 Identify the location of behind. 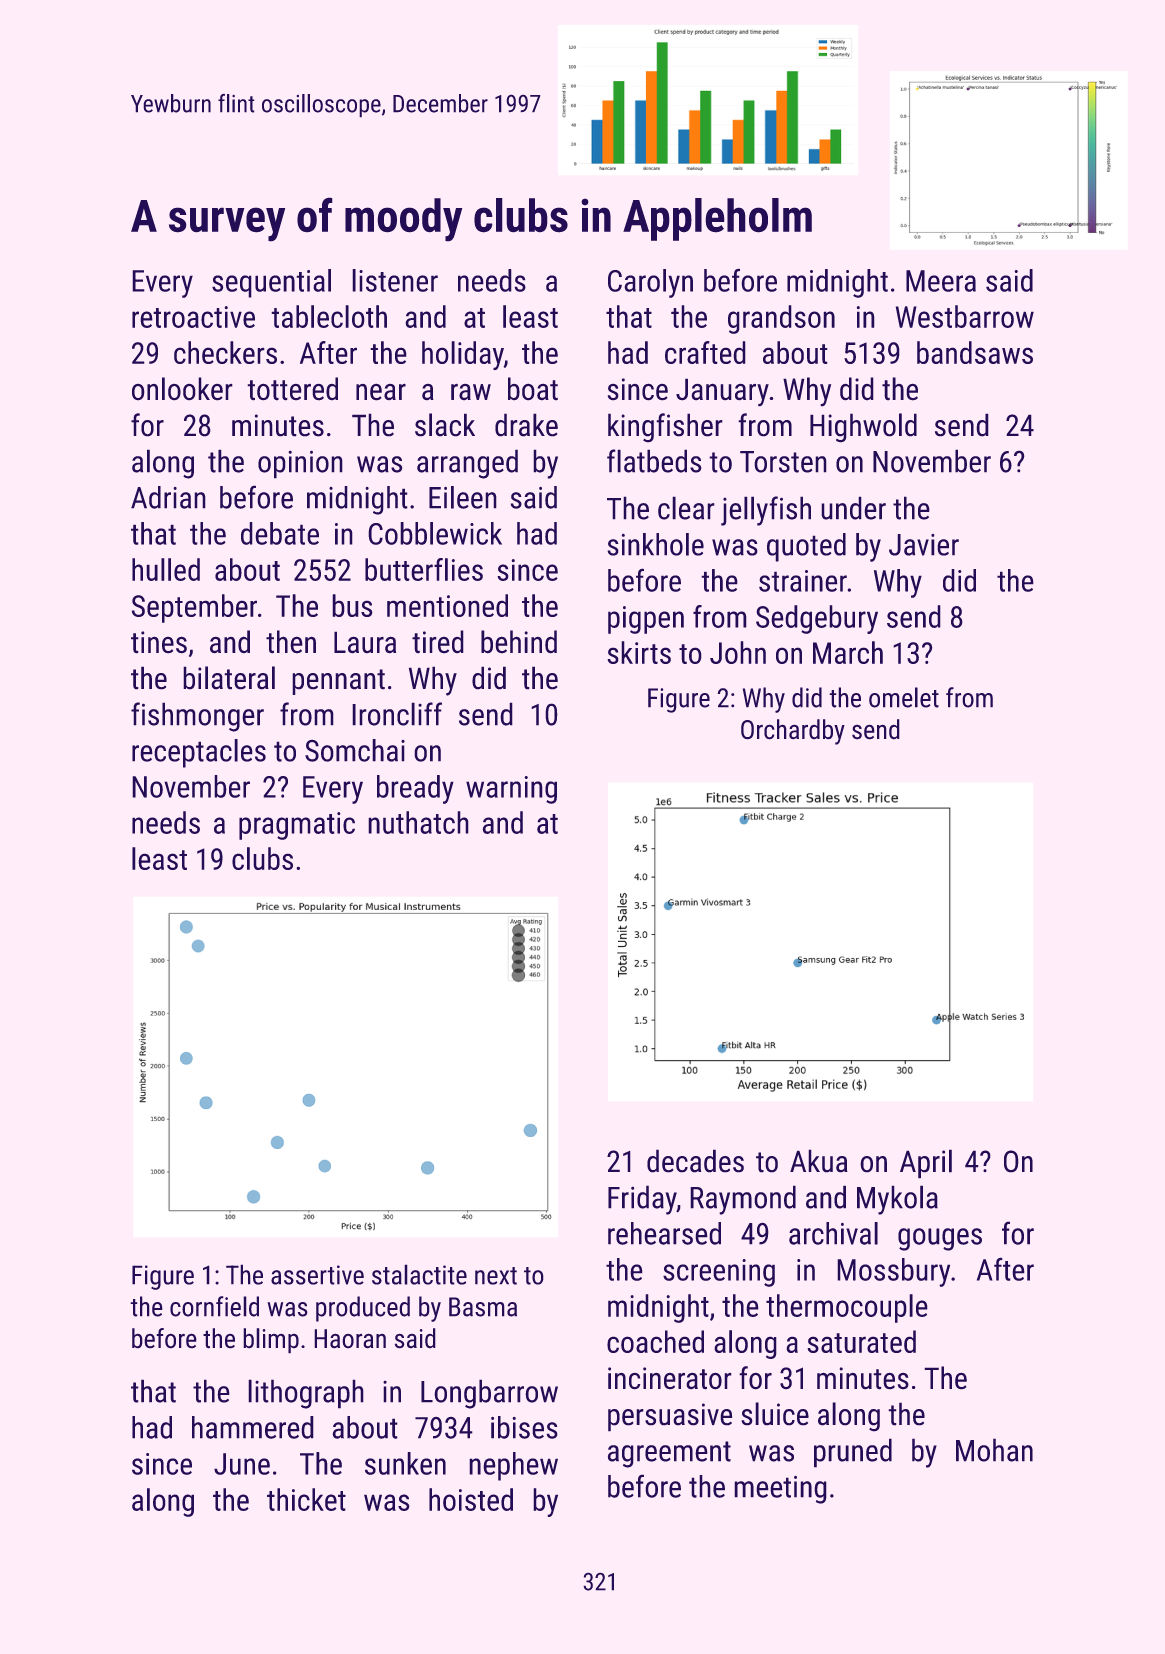
(519, 642).
